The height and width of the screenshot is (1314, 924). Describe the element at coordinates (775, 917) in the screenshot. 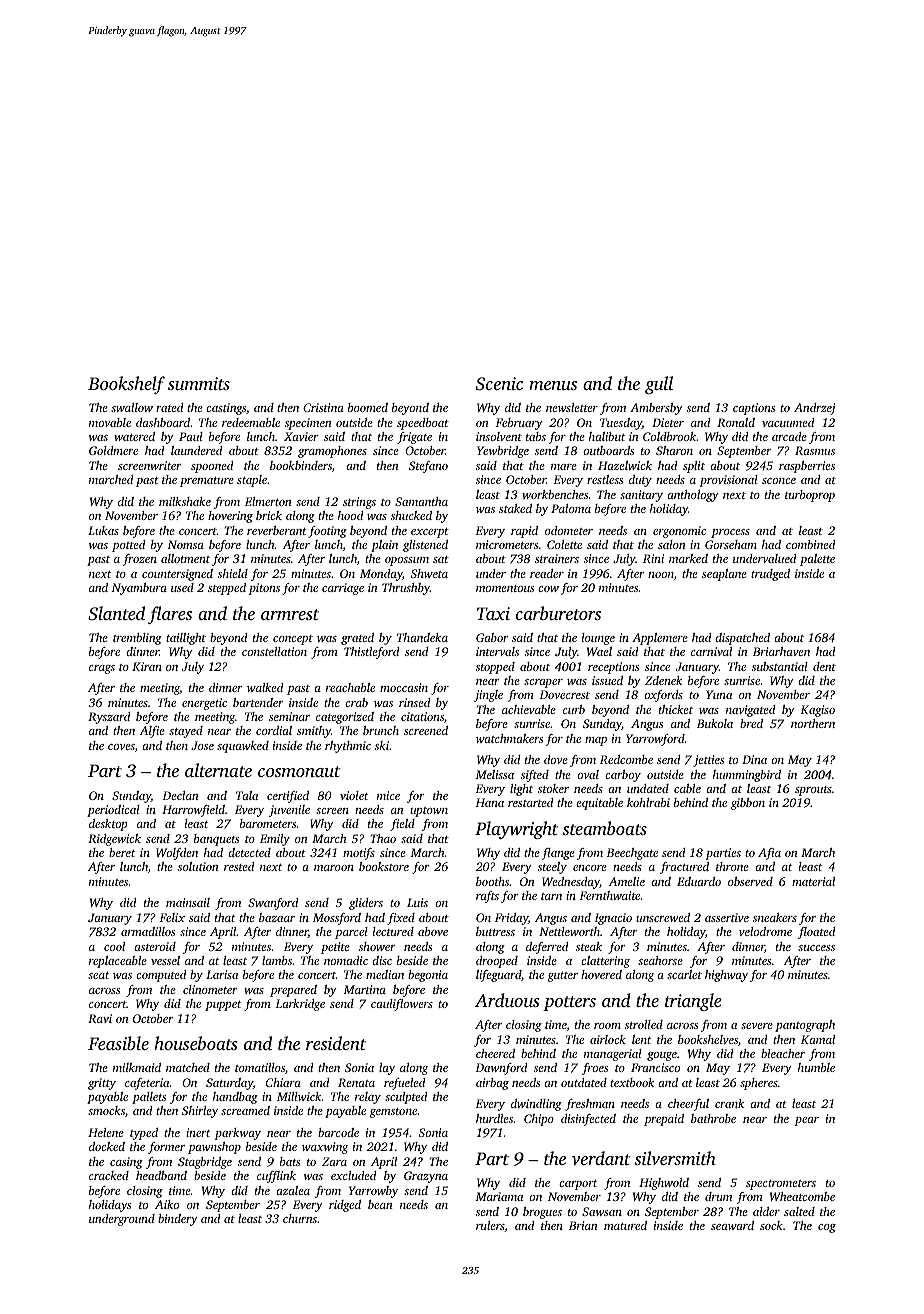

I see `sneakers` at that location.
